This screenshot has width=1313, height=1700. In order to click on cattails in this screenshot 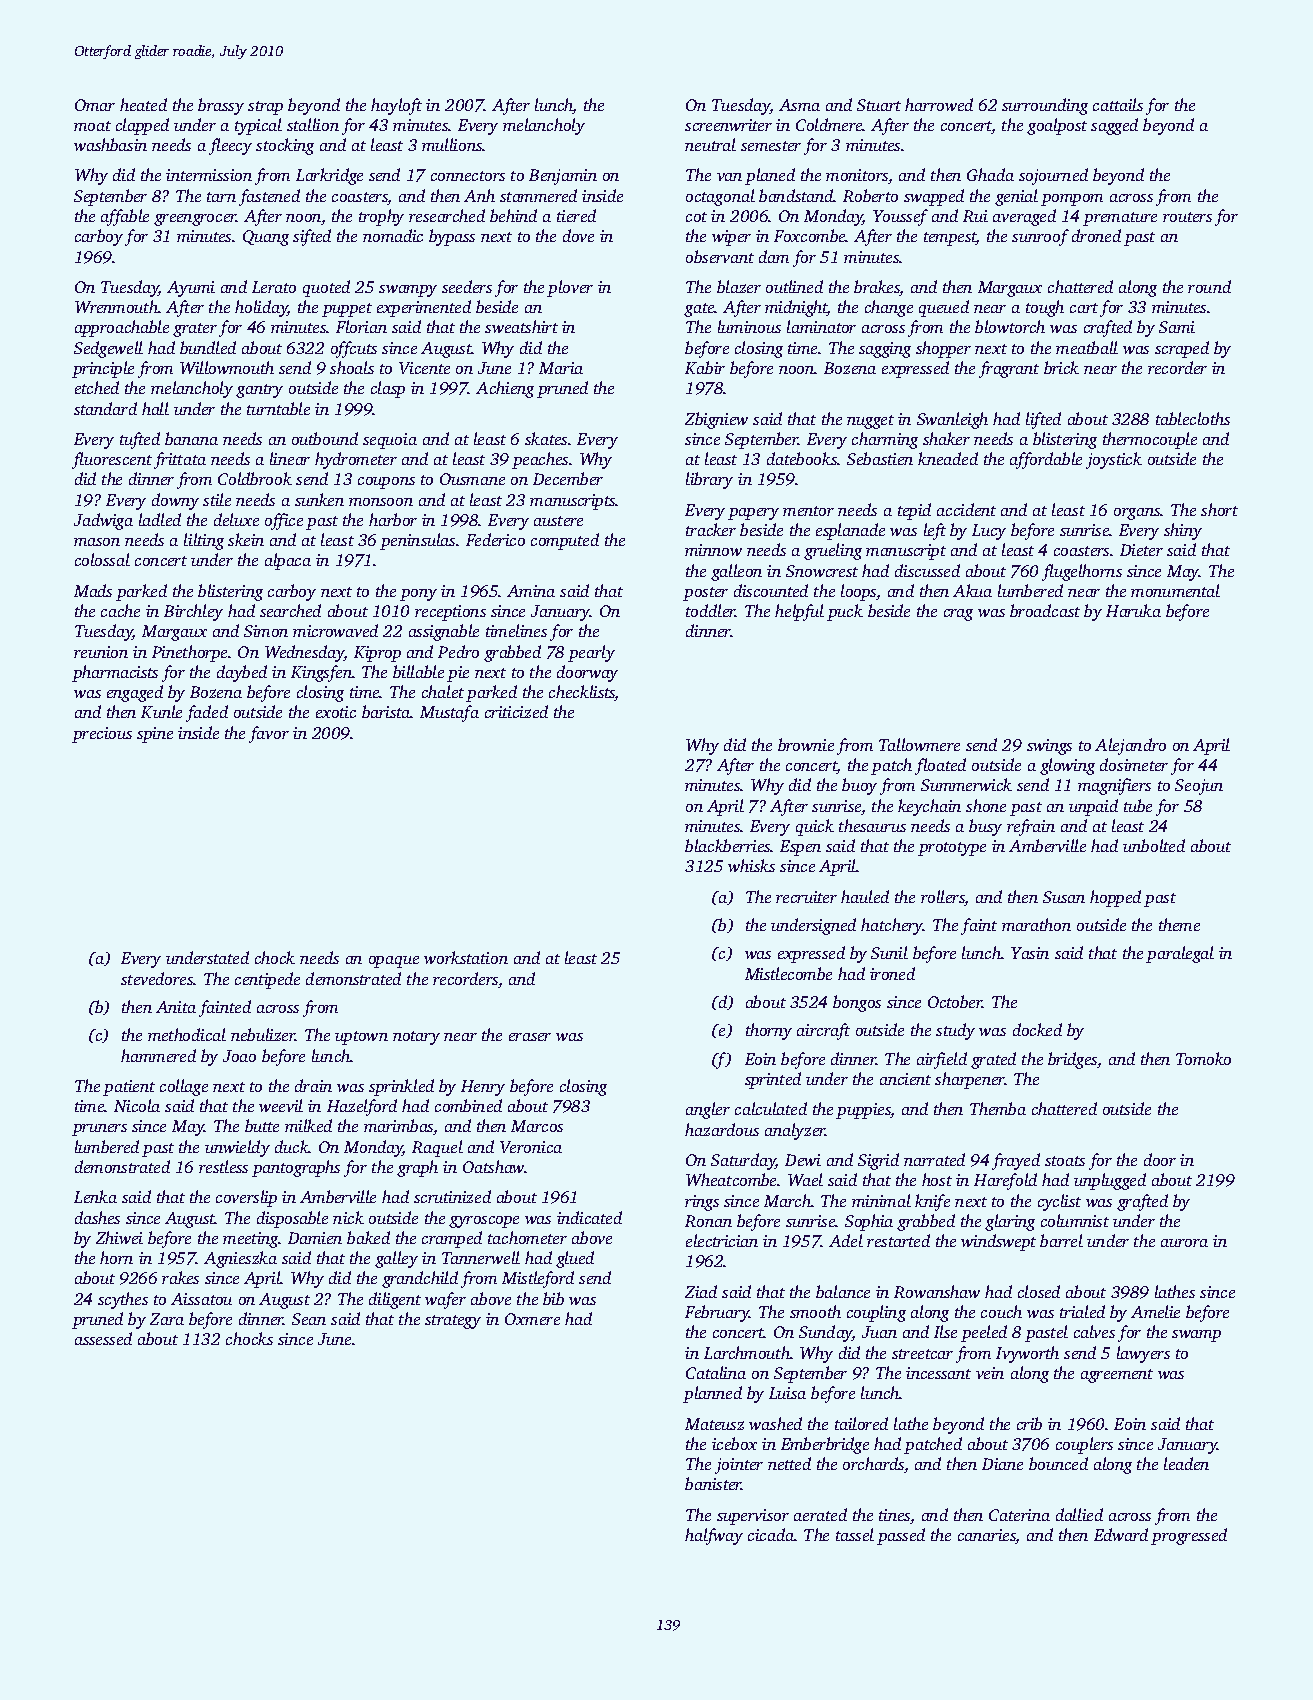, I will do `click(1118, 104)`.
